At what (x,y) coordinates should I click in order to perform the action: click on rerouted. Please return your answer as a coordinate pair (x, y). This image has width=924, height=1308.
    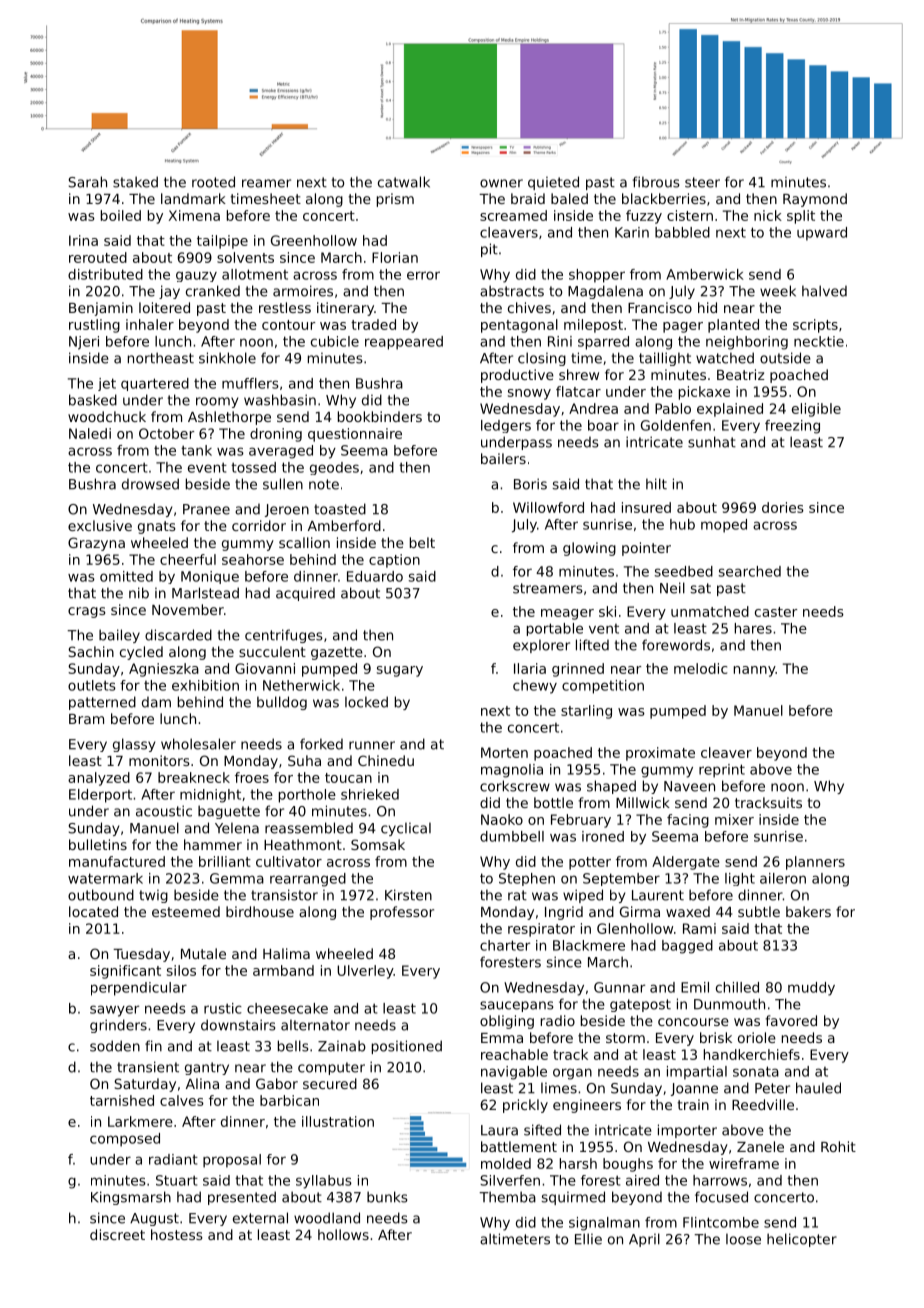
    Looking at the image, I should click on (98, 257).
